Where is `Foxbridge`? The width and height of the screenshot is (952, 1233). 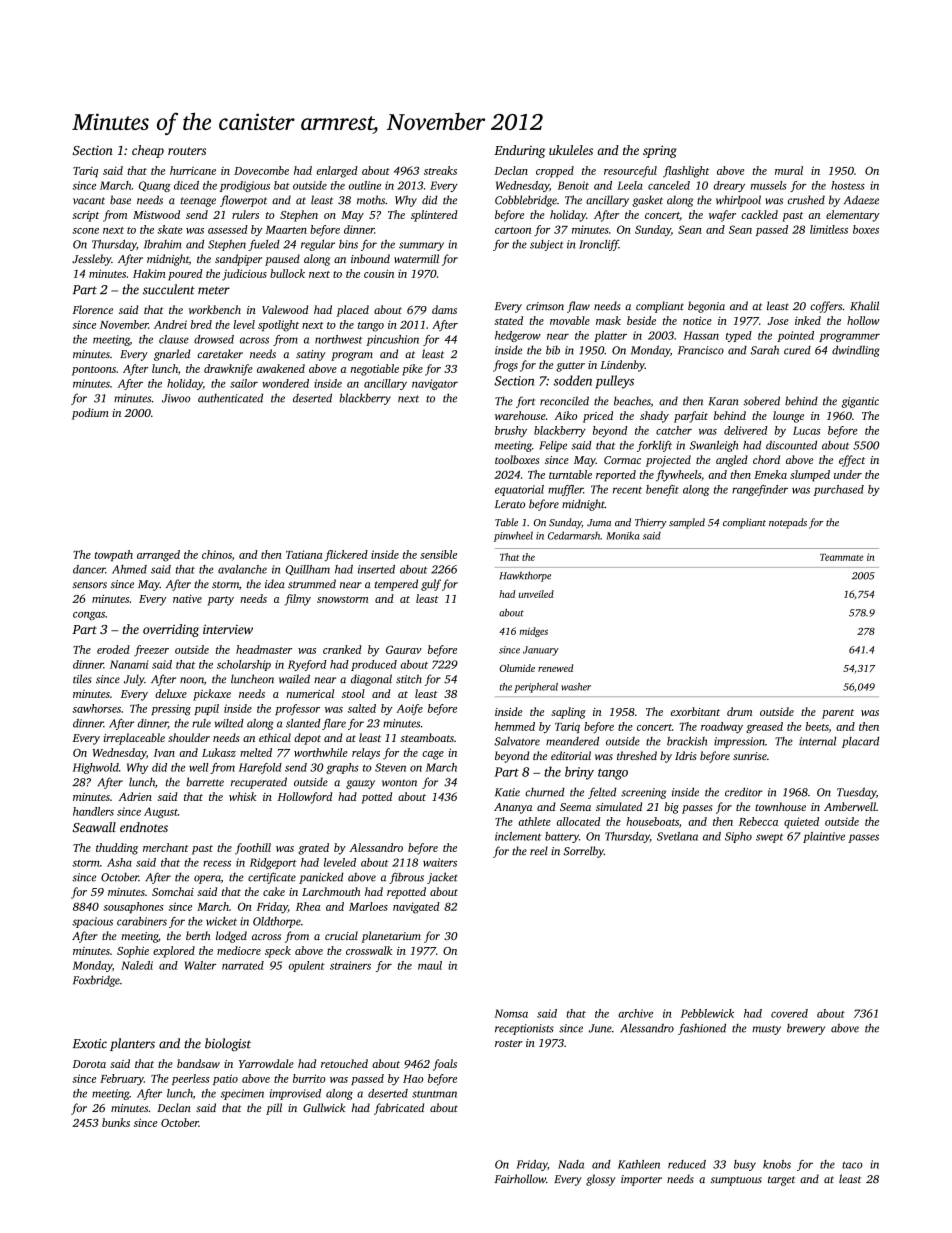
Foxbridge is located at coordinates (96, 981).
